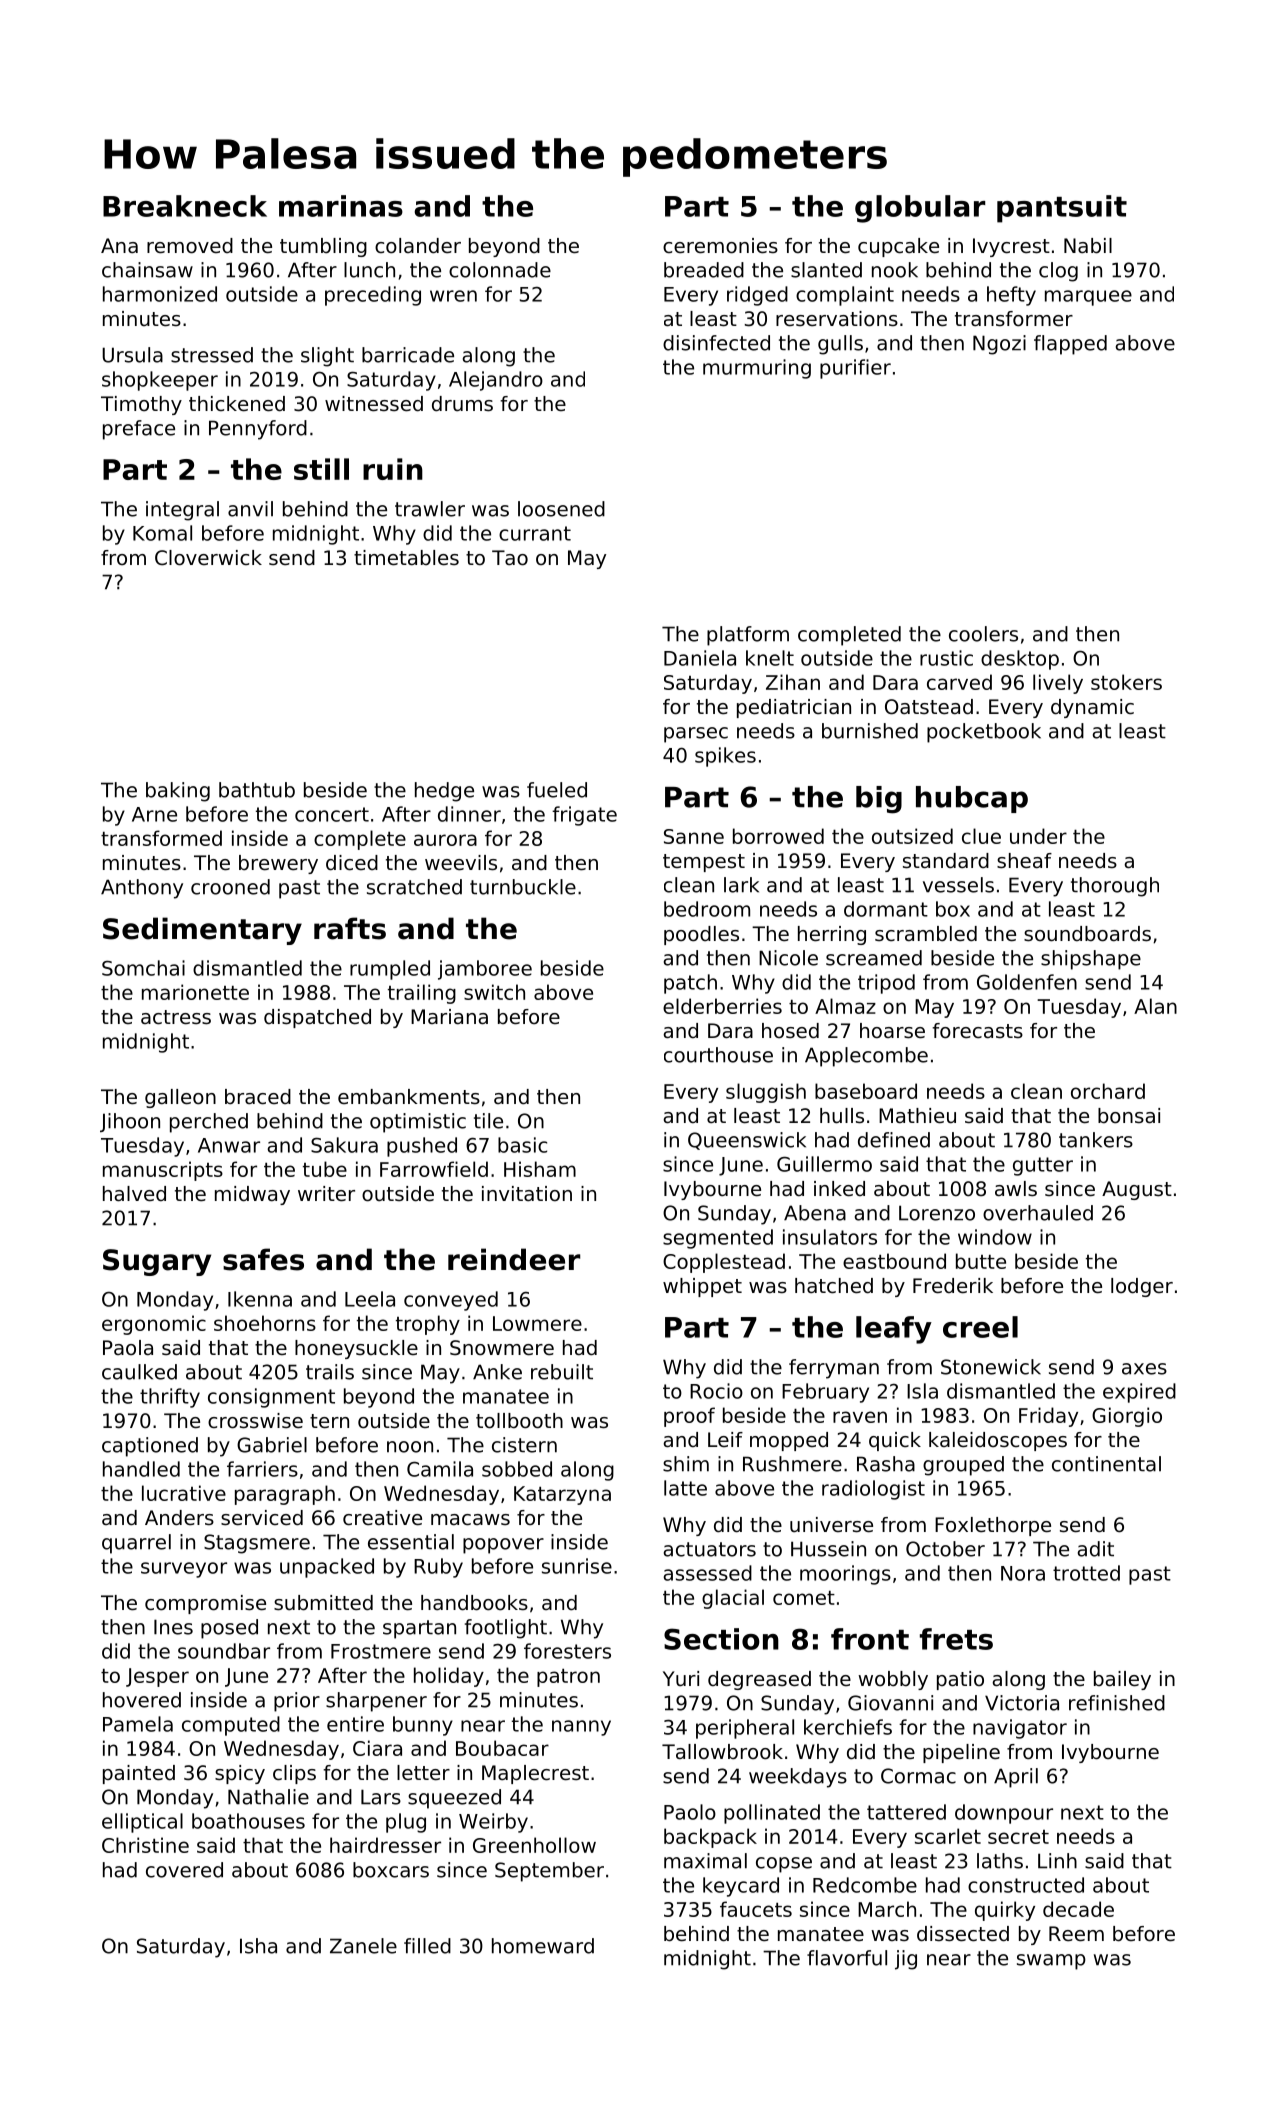 This screenshot has width=1282, height=2112. What do you see at coordinates (503, 1546) in the screenshot?
I see `popover` at bounding box center [503, 1546].
